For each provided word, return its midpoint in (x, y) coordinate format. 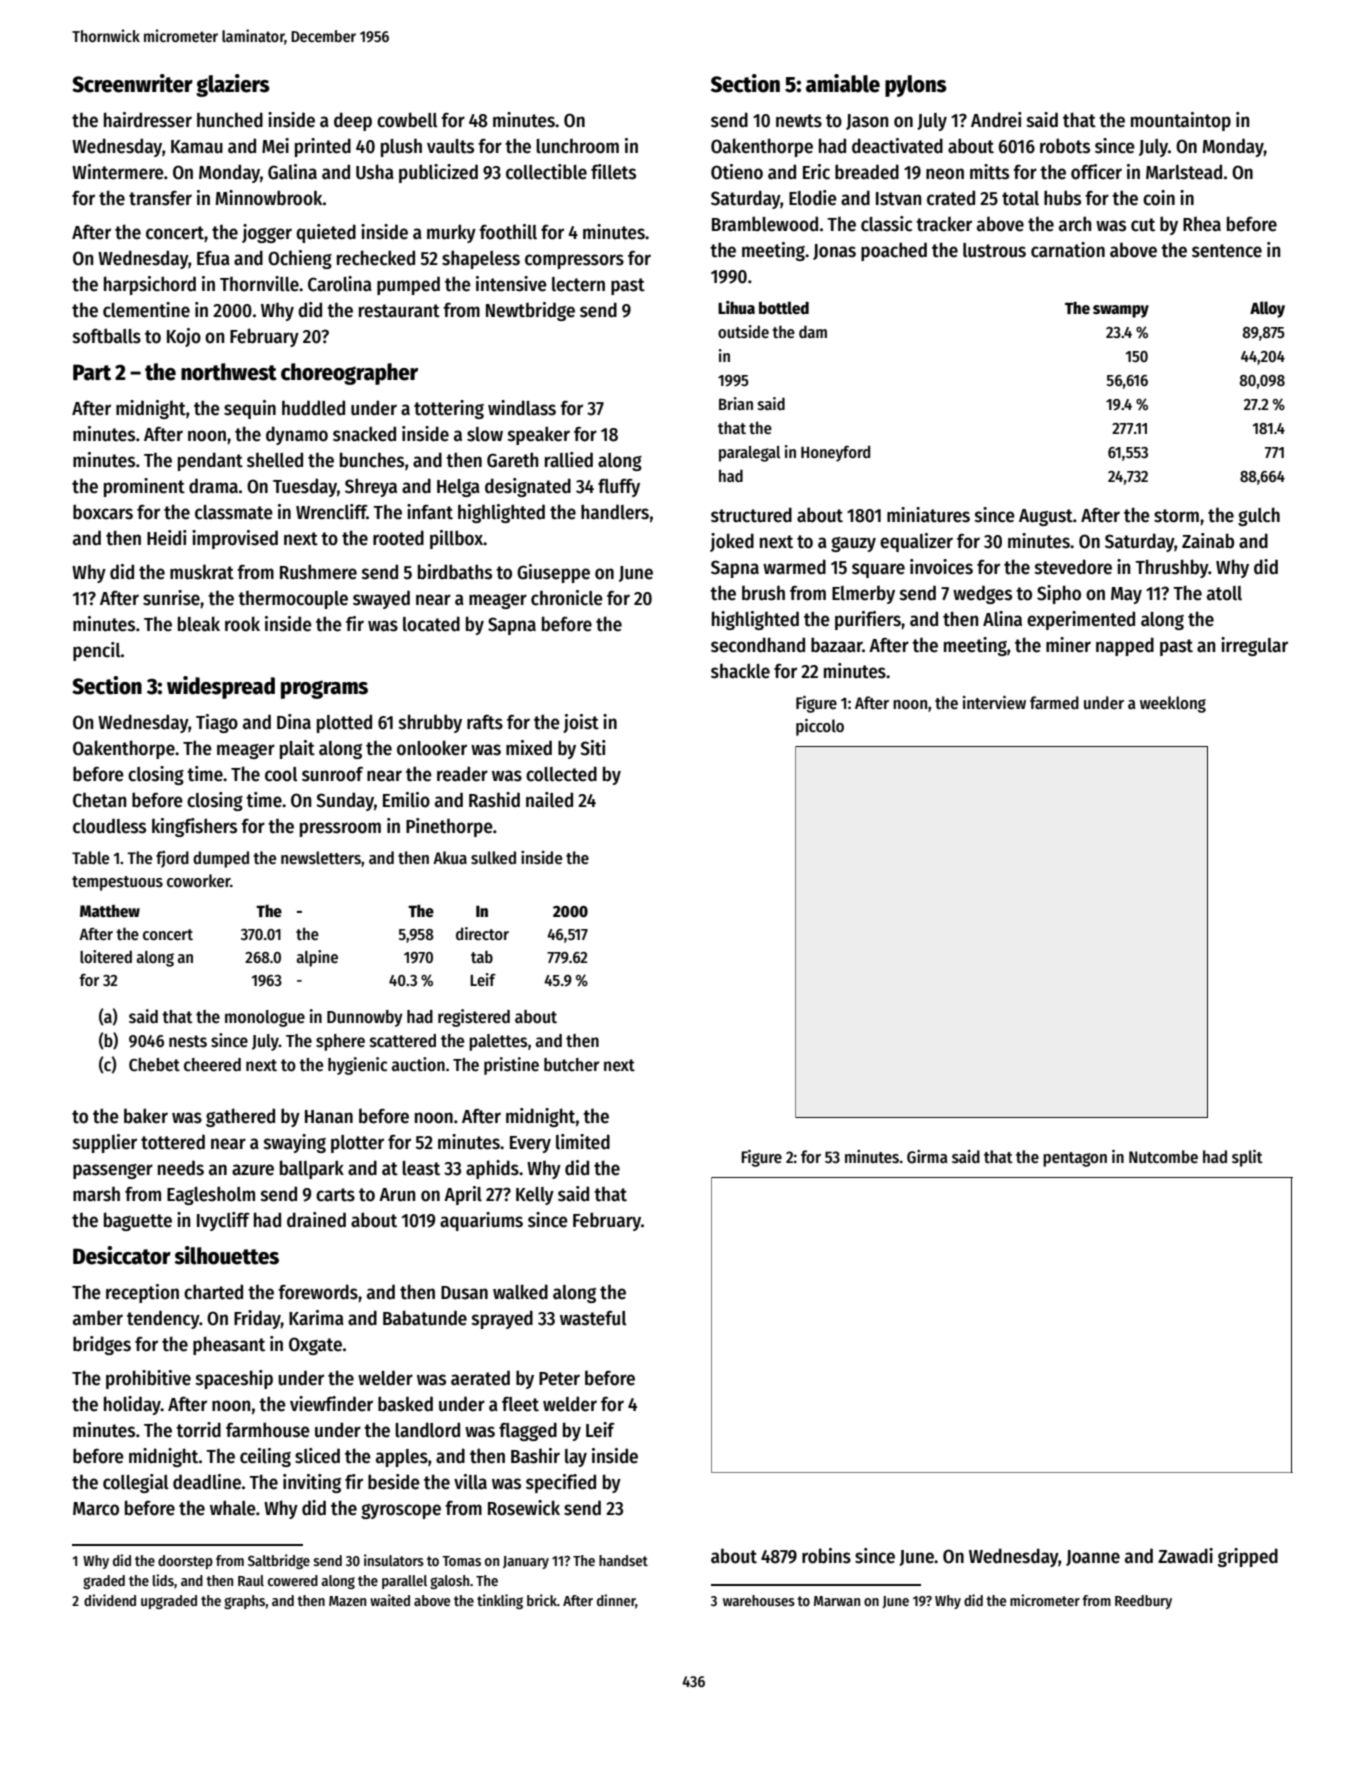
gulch (1259, 516)
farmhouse (268, 1430)
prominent (144, 487)
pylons (916, 86)
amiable (843, 83)
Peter (559, 1379)
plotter (357, 1144)
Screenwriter (132, 83)
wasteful (593, 1318)
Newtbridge (530, 311)
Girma (927, 1156)
